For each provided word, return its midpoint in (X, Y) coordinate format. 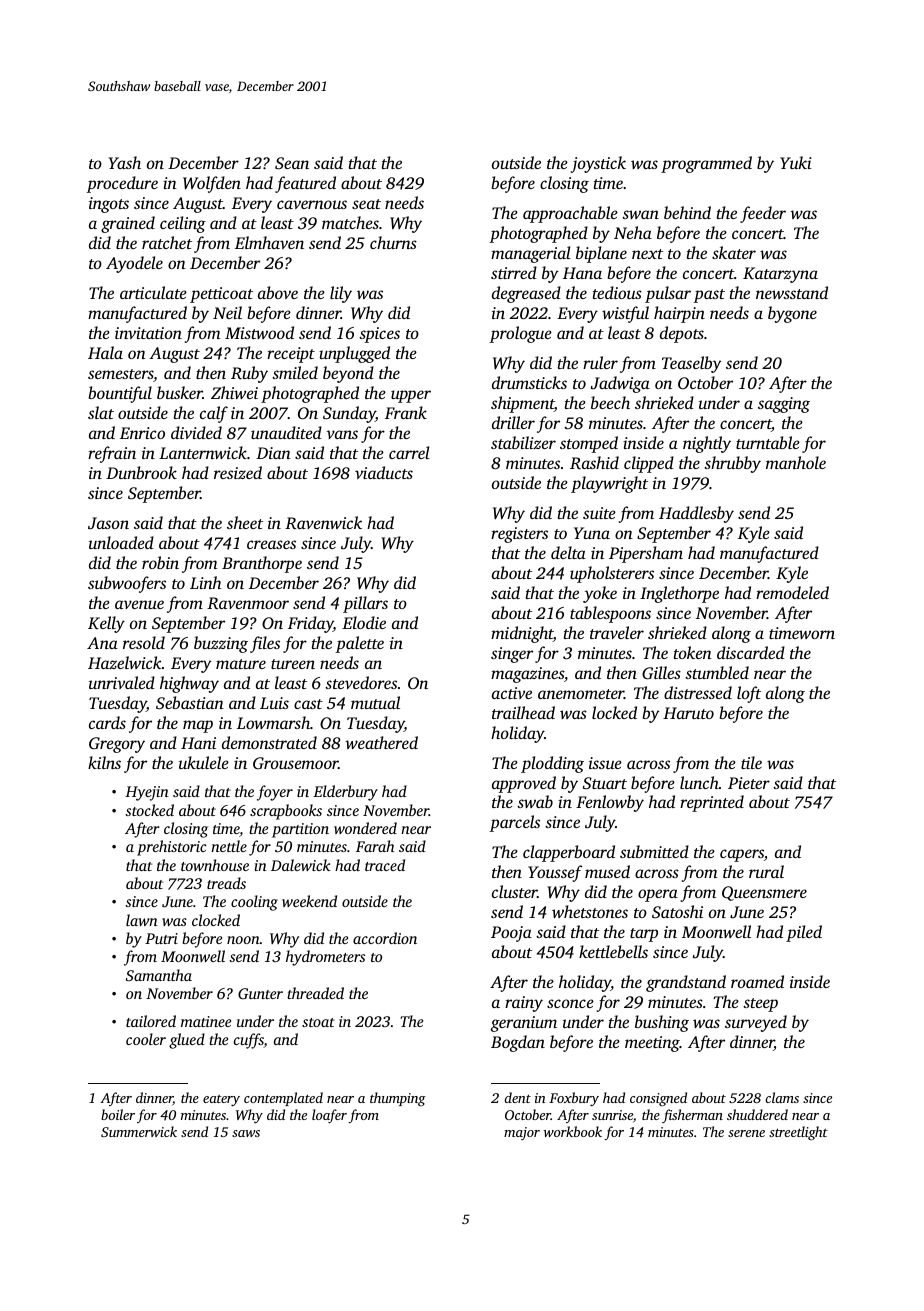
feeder (763, 214)
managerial (531, 254)
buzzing (221, 644)
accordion (385, 938)
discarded (751, 652)
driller (513, 422)
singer (512, 655)
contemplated (283, 1099)
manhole (796, 462)
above (278, 292)
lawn (142, 920)
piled (804, 933)
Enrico (142, 433)
